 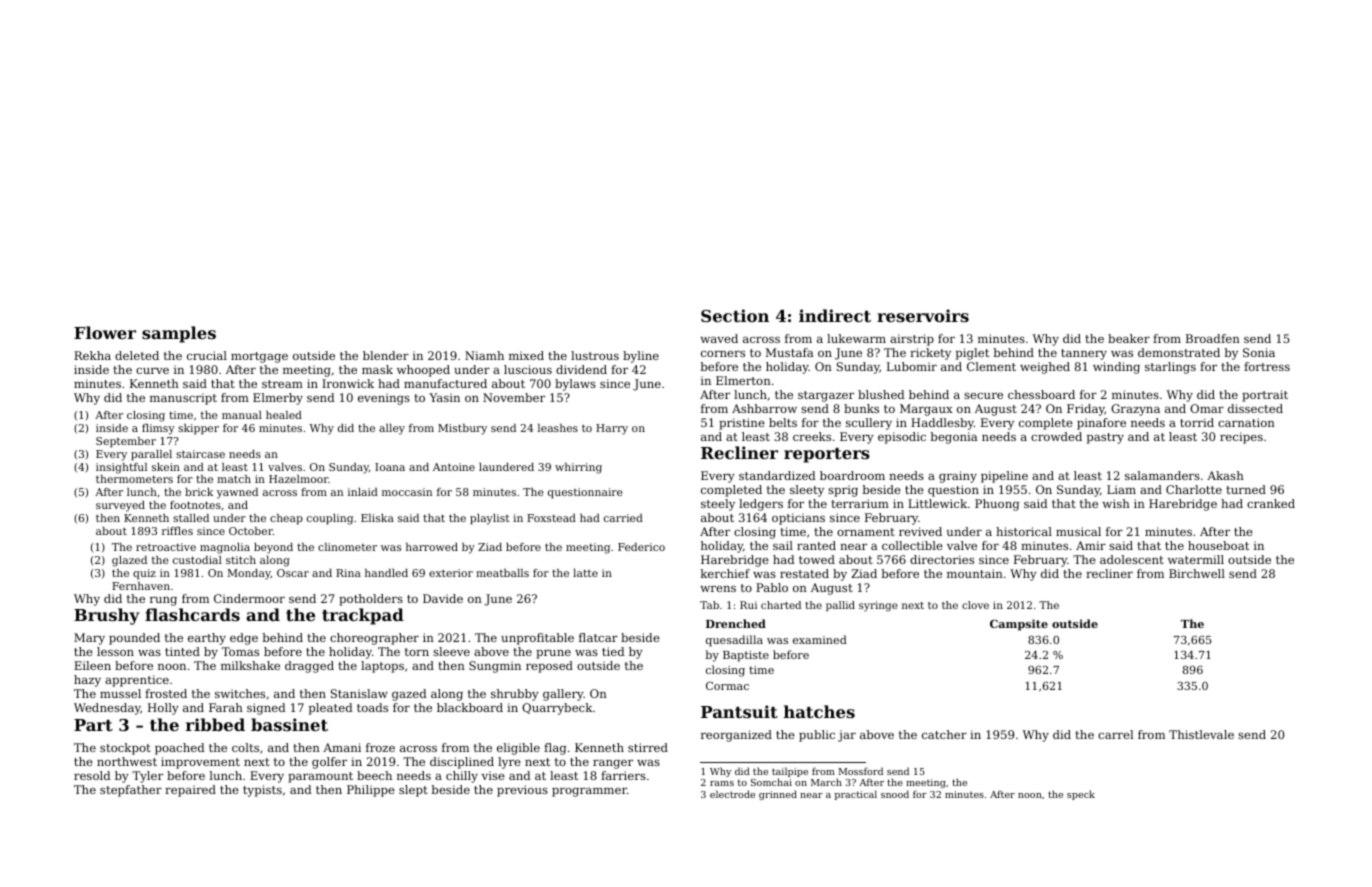 I want to click on carrel, so click(x=1116, y=734).
